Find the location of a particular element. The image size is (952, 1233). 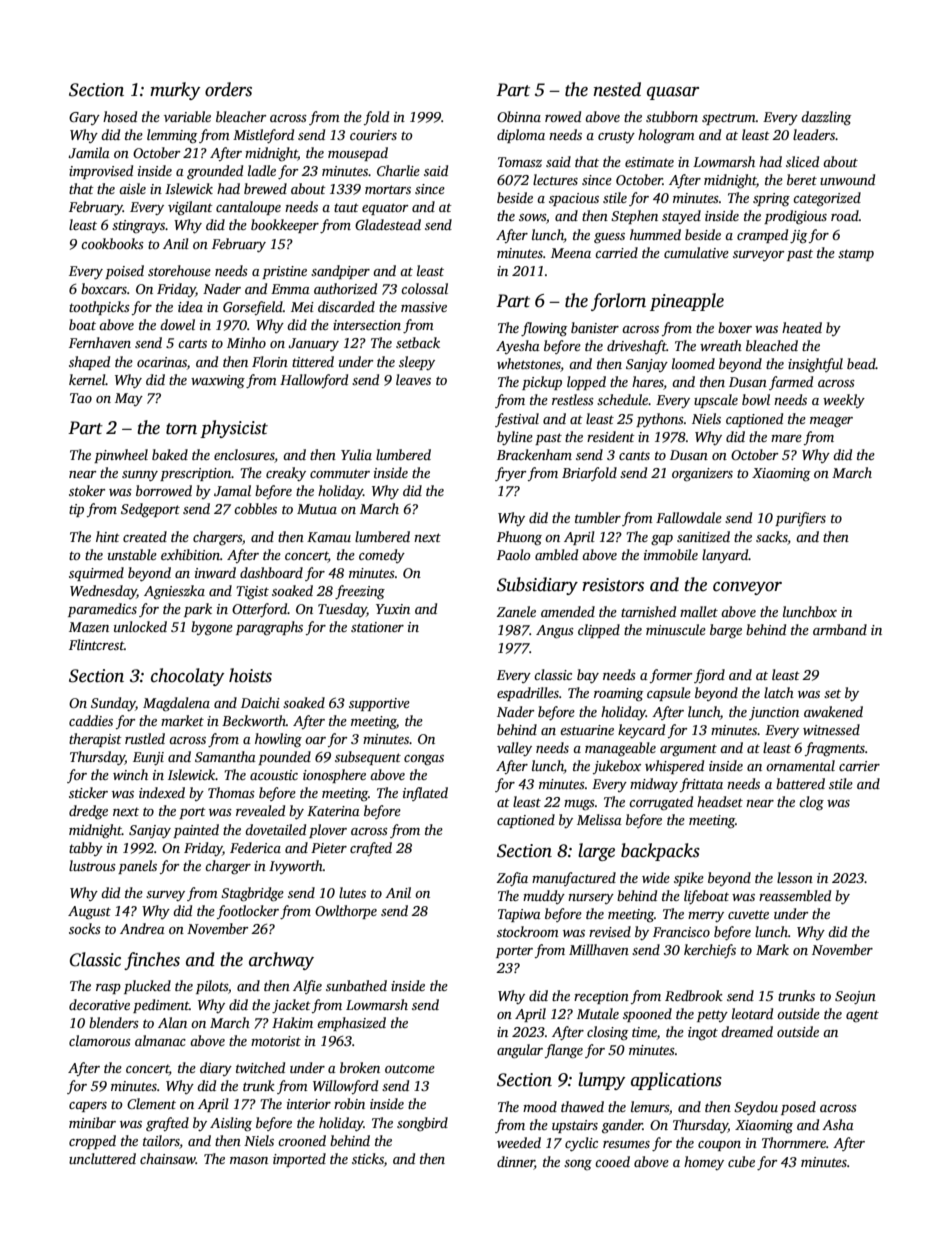

mare is located at coordinates (786, 438).
